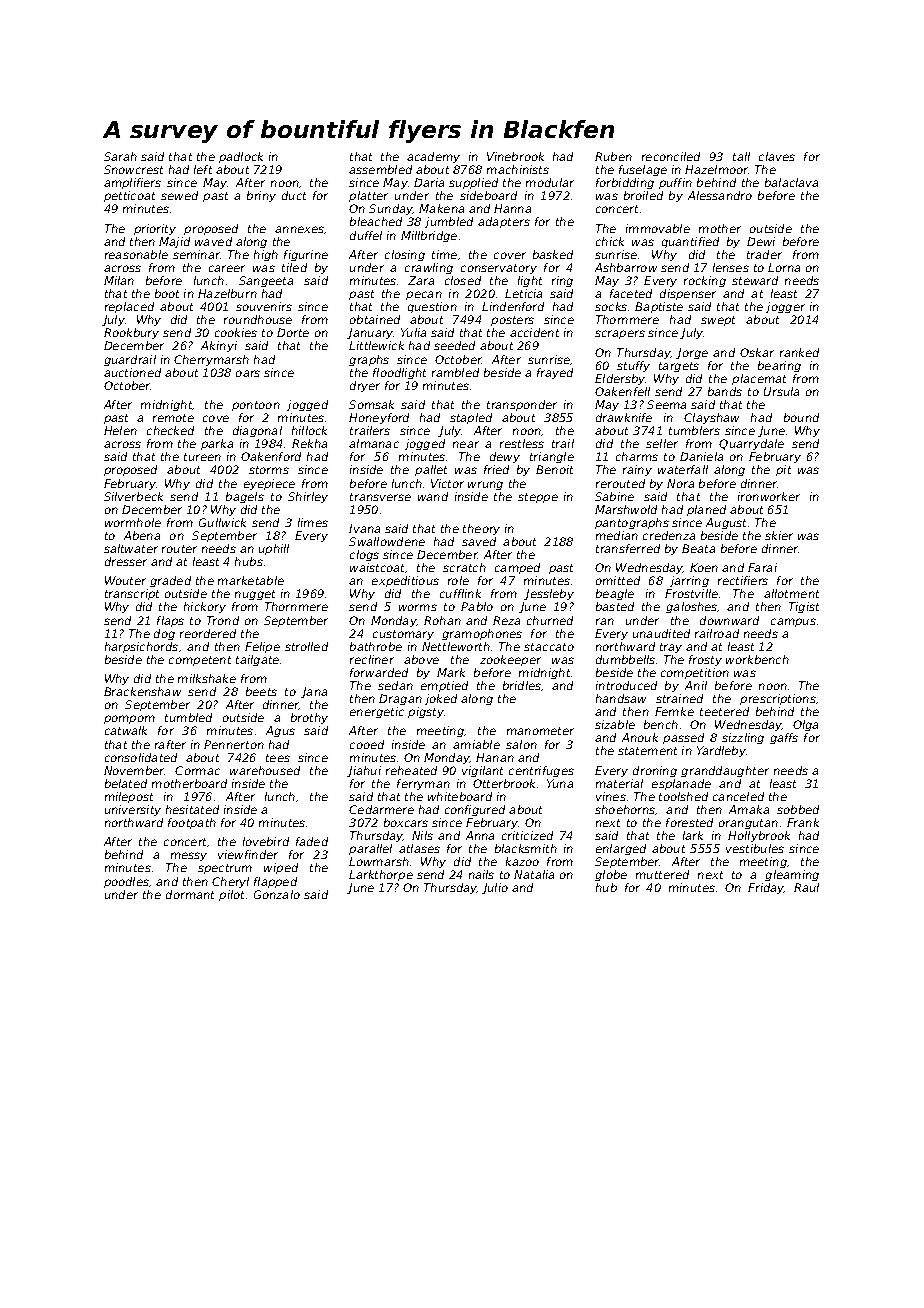  I want to click on Anouk, so click(640, 737).
